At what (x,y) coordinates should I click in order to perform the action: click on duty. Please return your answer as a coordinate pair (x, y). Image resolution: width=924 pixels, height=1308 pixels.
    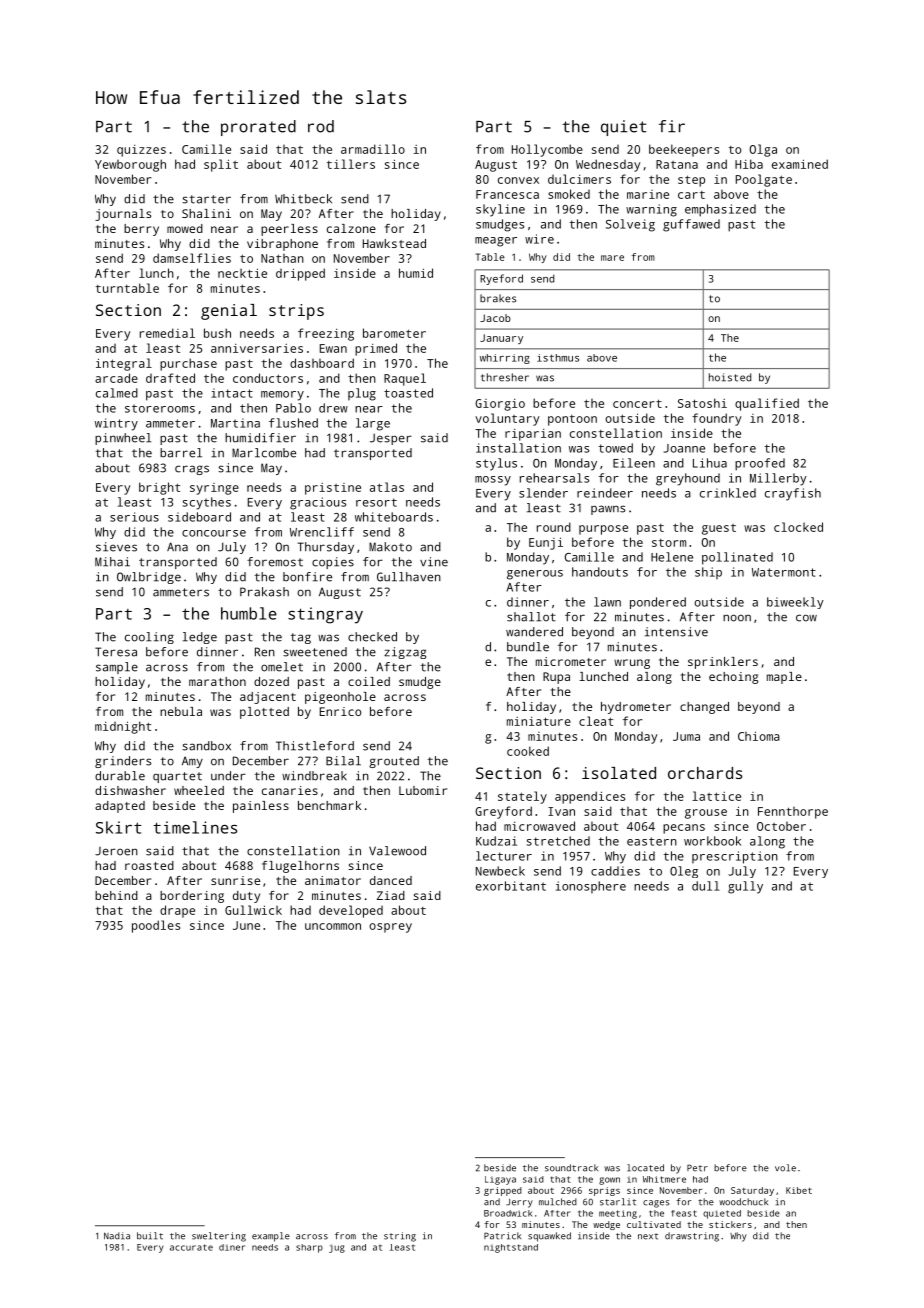
    Looking at the image, I should click on (246, 897).
